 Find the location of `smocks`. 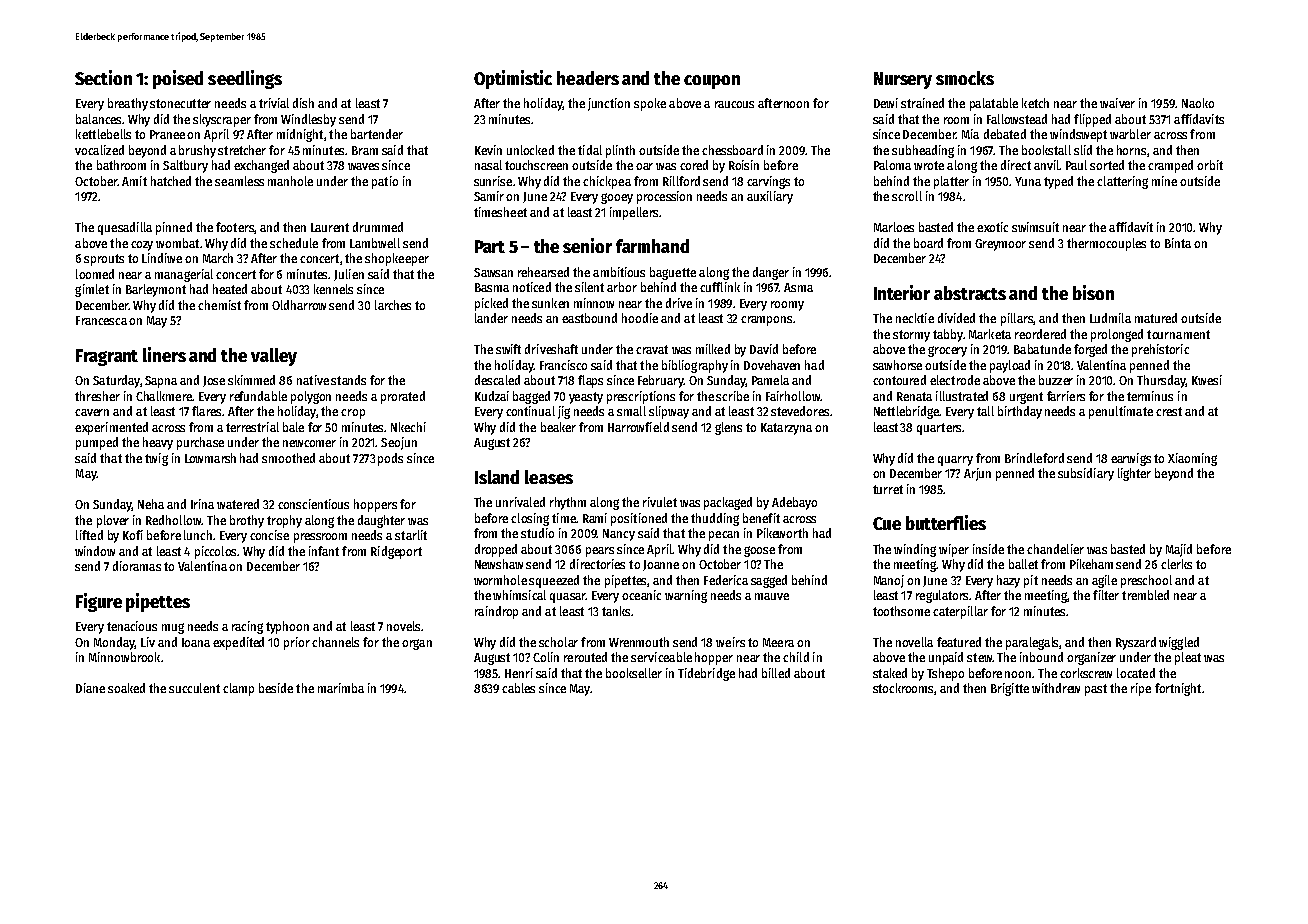

smocks is located at coordinates (965, 78).
